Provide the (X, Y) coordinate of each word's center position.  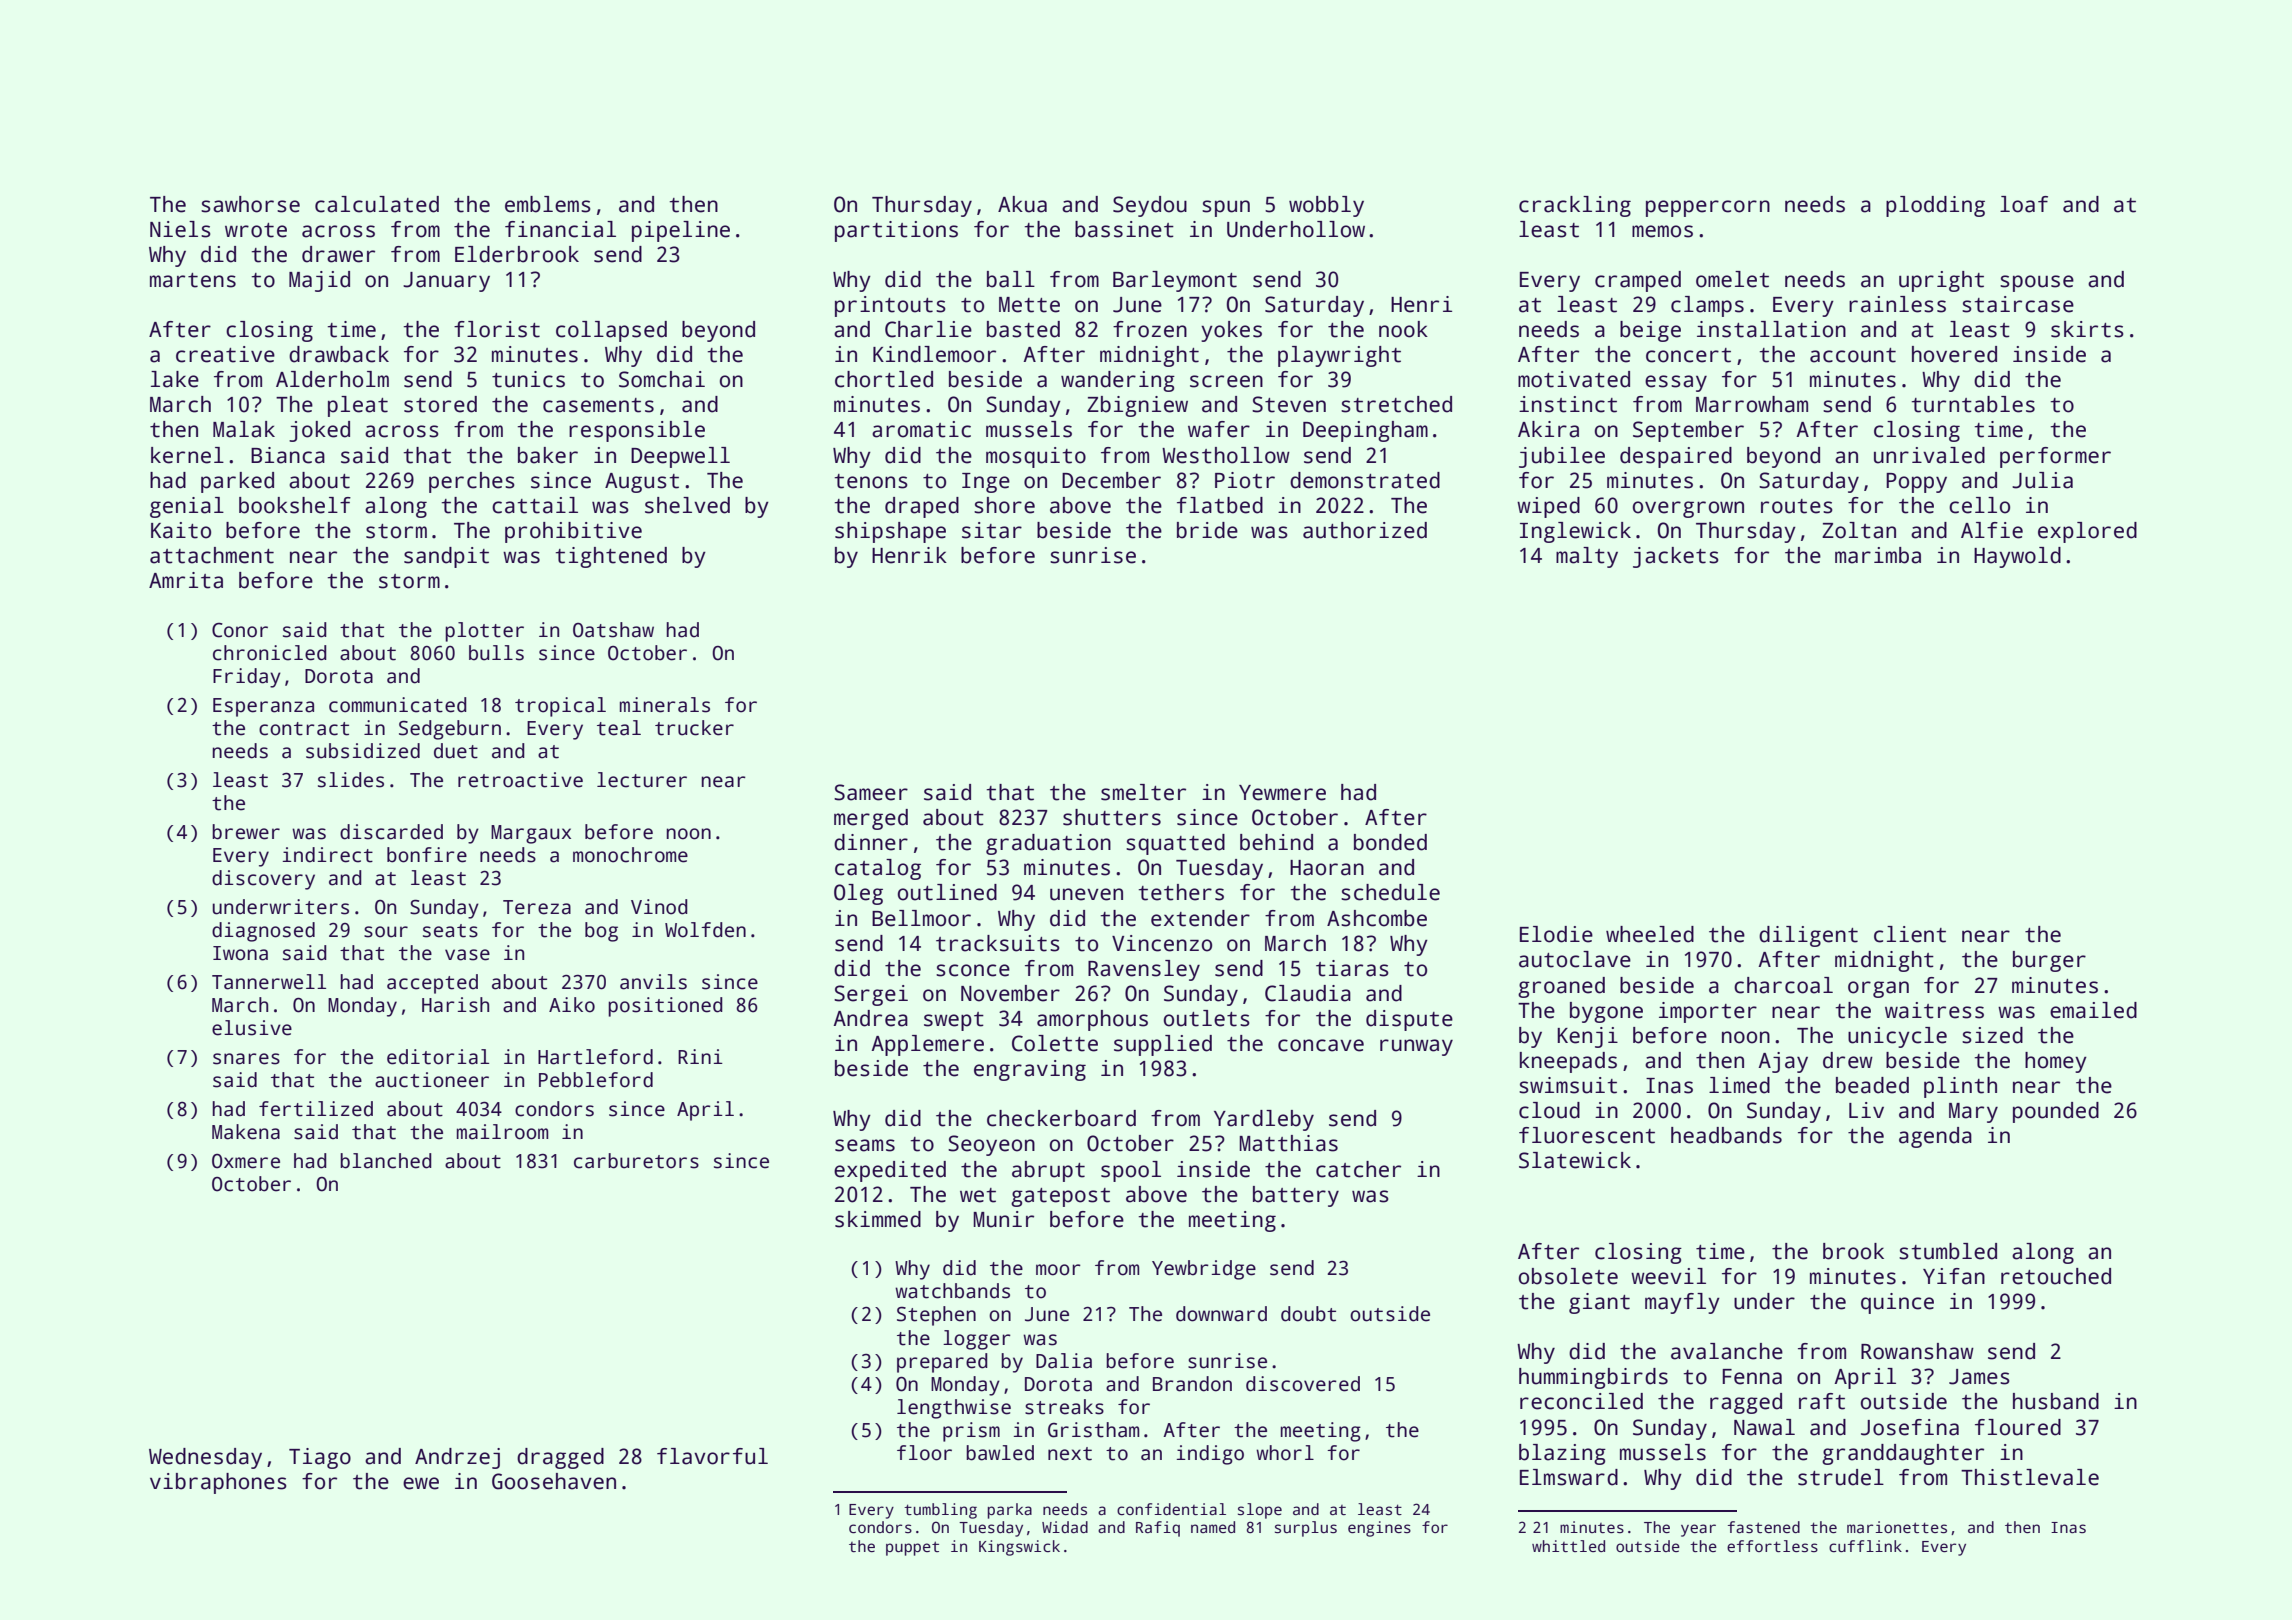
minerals (665, 705)
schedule (1390, 892)
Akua (1022, 204)
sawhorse (250, 204)
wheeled (1650, 934)
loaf (2024, 204)
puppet (912, 1548)
